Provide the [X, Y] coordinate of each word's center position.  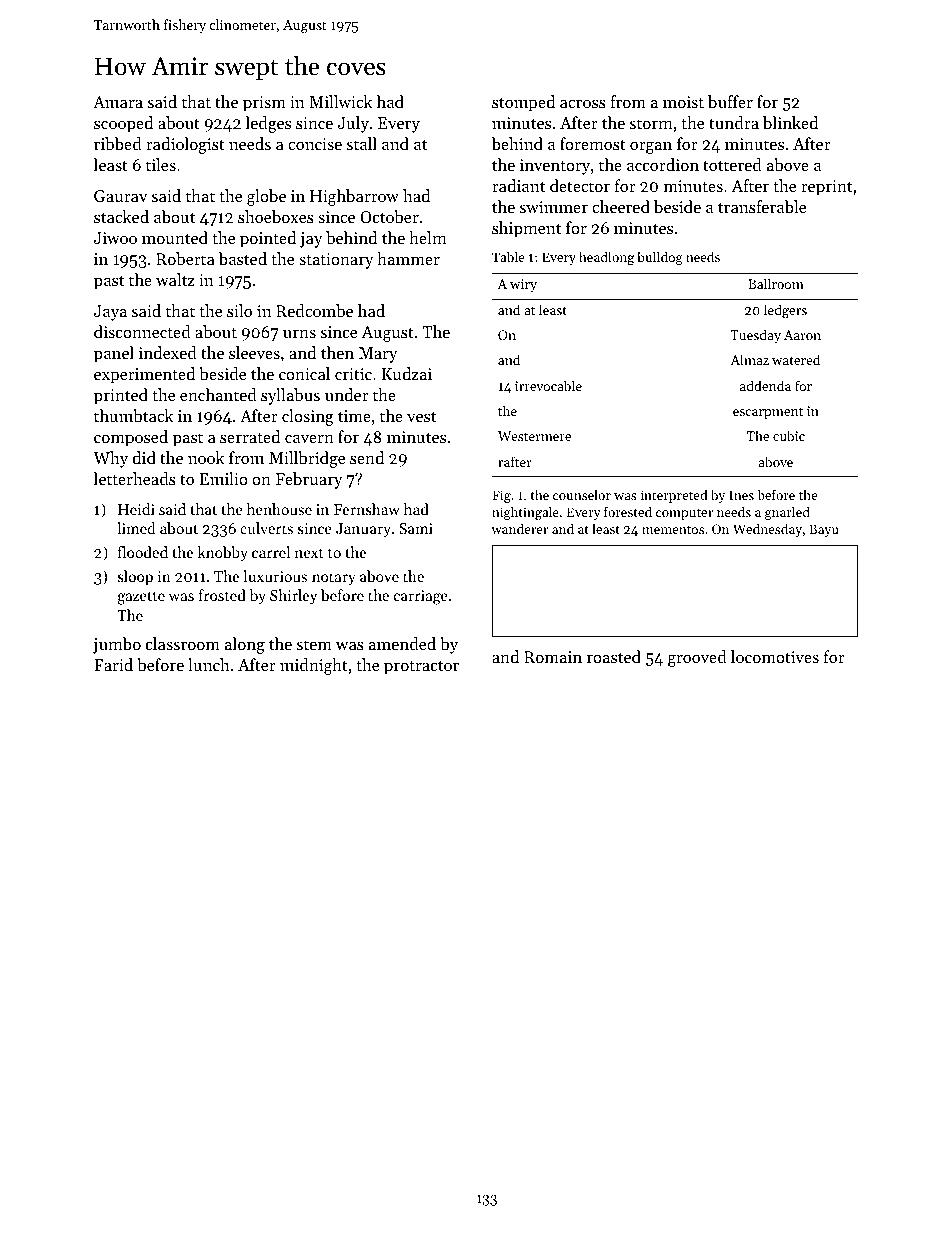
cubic [789, 435]
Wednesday [767, 530]
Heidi [136, 509]
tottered [732, 164]
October [389, 216]
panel [114, 354]
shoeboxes [276, 216]
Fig [501, 496]
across [583, 103]
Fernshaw [367, 509]
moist [683, 102]
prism [264, 104]
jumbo [117, 645]
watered [796, 359]
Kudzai [407, 373]
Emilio [224, 478]
